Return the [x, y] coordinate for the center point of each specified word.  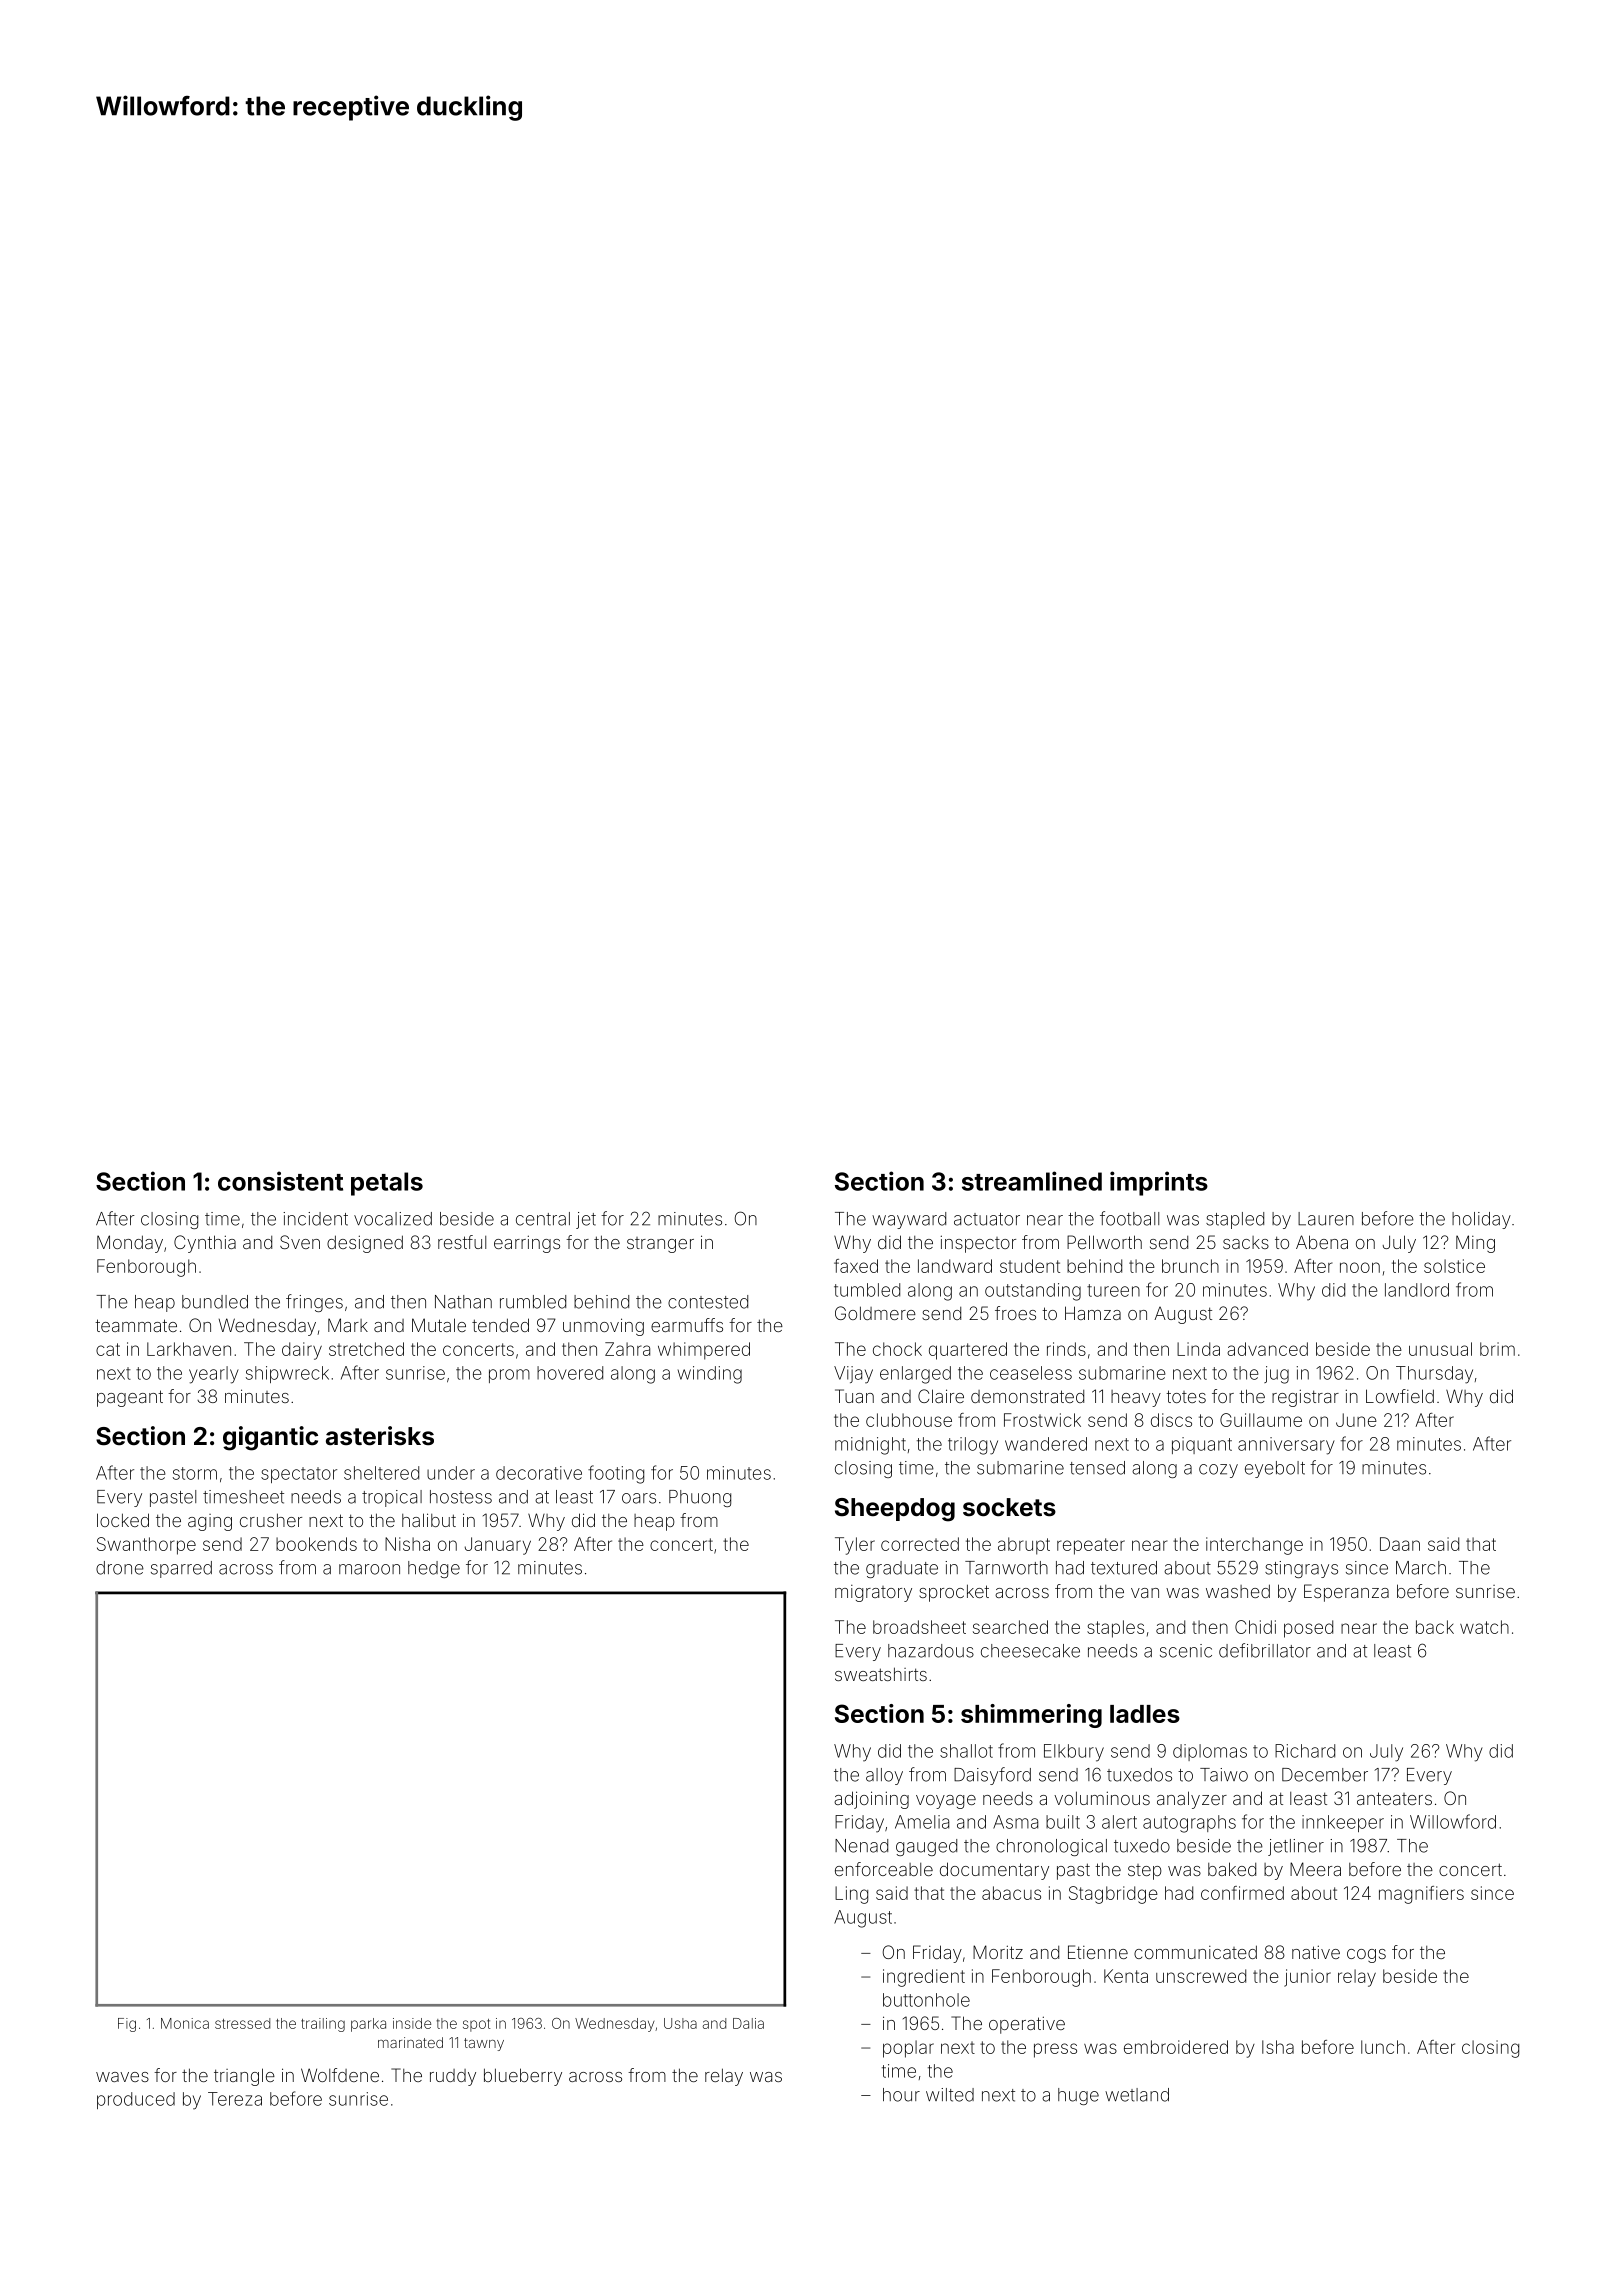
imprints [1159, 1183]
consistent [280, 1181]
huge [1078, 2096]
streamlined [1032, 1181]
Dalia [748, 2023]
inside [412, 2023]
